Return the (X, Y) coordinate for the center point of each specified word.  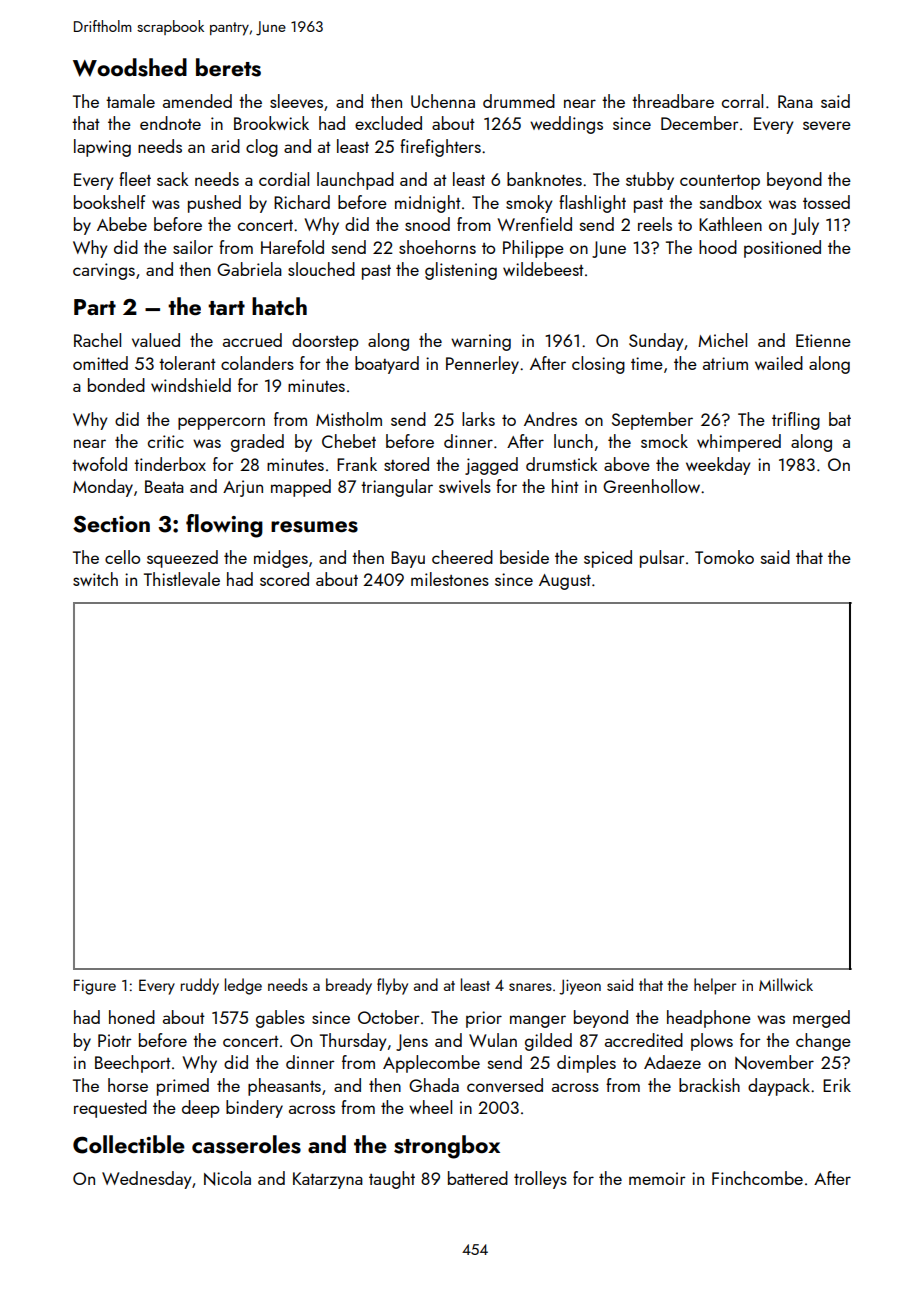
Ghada (434, 1085)
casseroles (246, 1144)
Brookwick (271, 123)
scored (284, 579)
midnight (428, 204)
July (805, 226)
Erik (837, 1085)
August (565, 582)
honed (132, 1017)
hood (718, 247)
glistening (461, 271)
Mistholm (349, 419)
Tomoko (724, 557)
